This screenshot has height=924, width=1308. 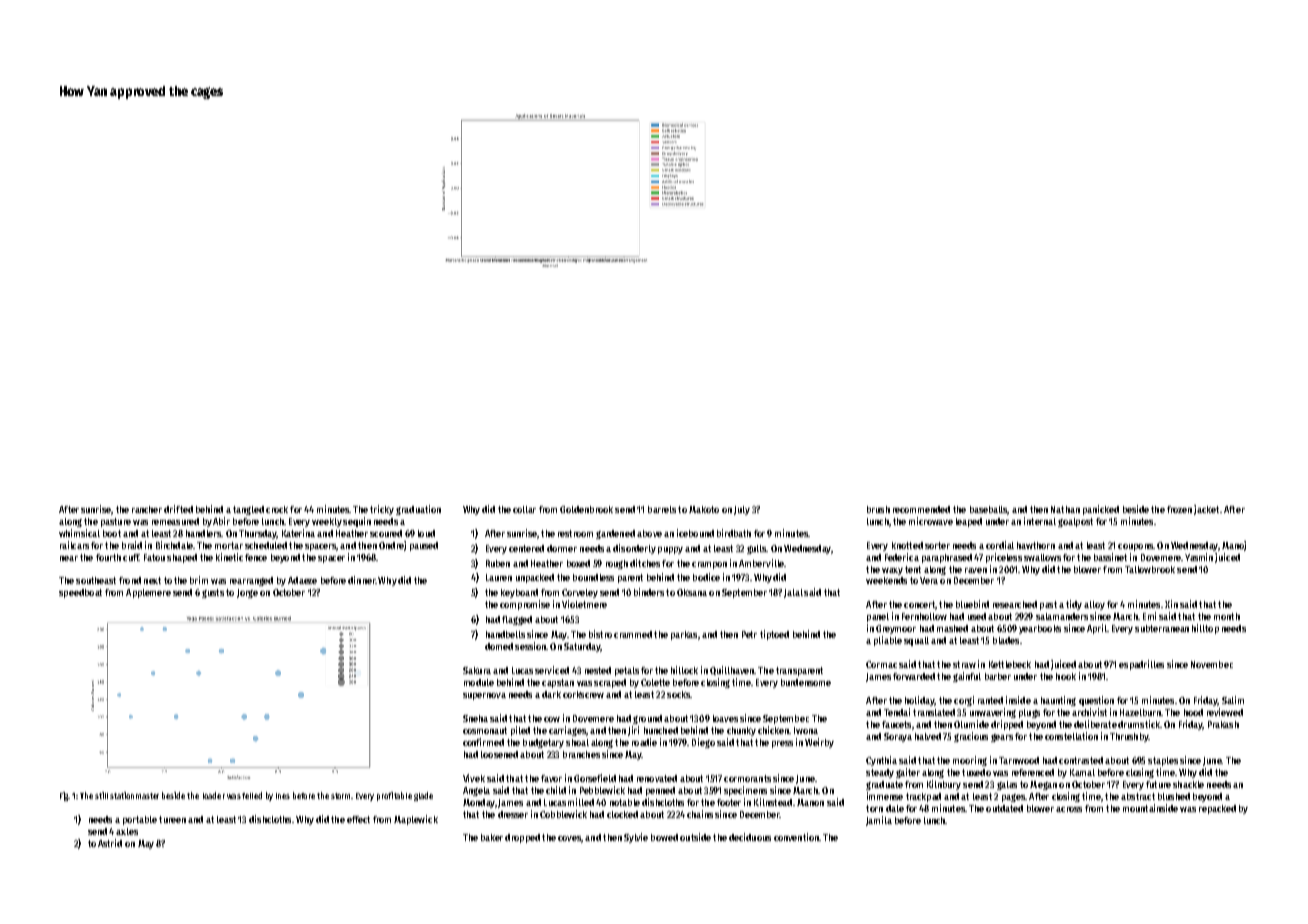 What do you see at coordinates (499, 646) in the screenshot?
I see `domed` at bounding box center [499, 646].
